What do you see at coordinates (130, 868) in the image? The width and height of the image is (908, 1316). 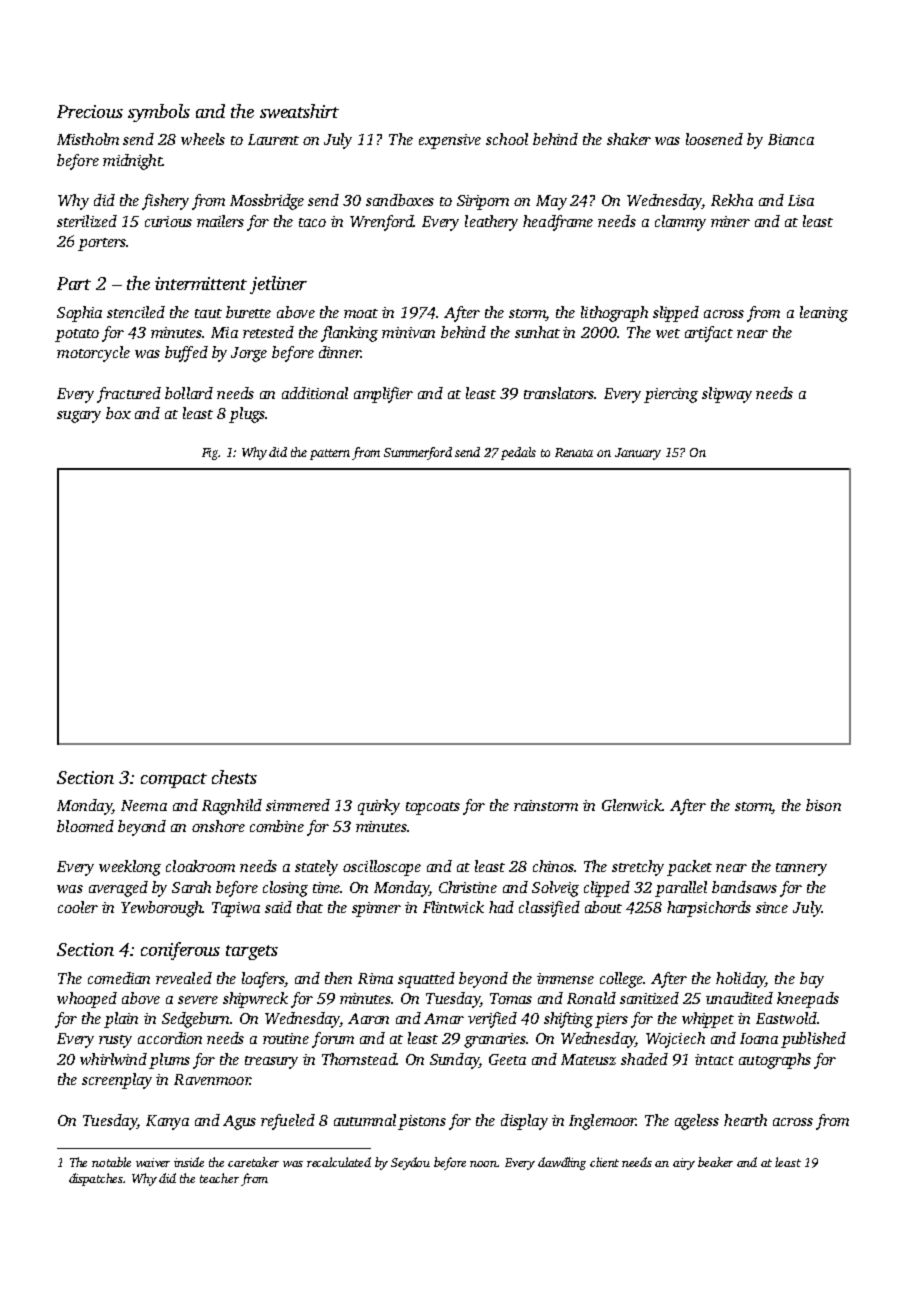 I see `weeklong` at bounding box center [130, 868].
